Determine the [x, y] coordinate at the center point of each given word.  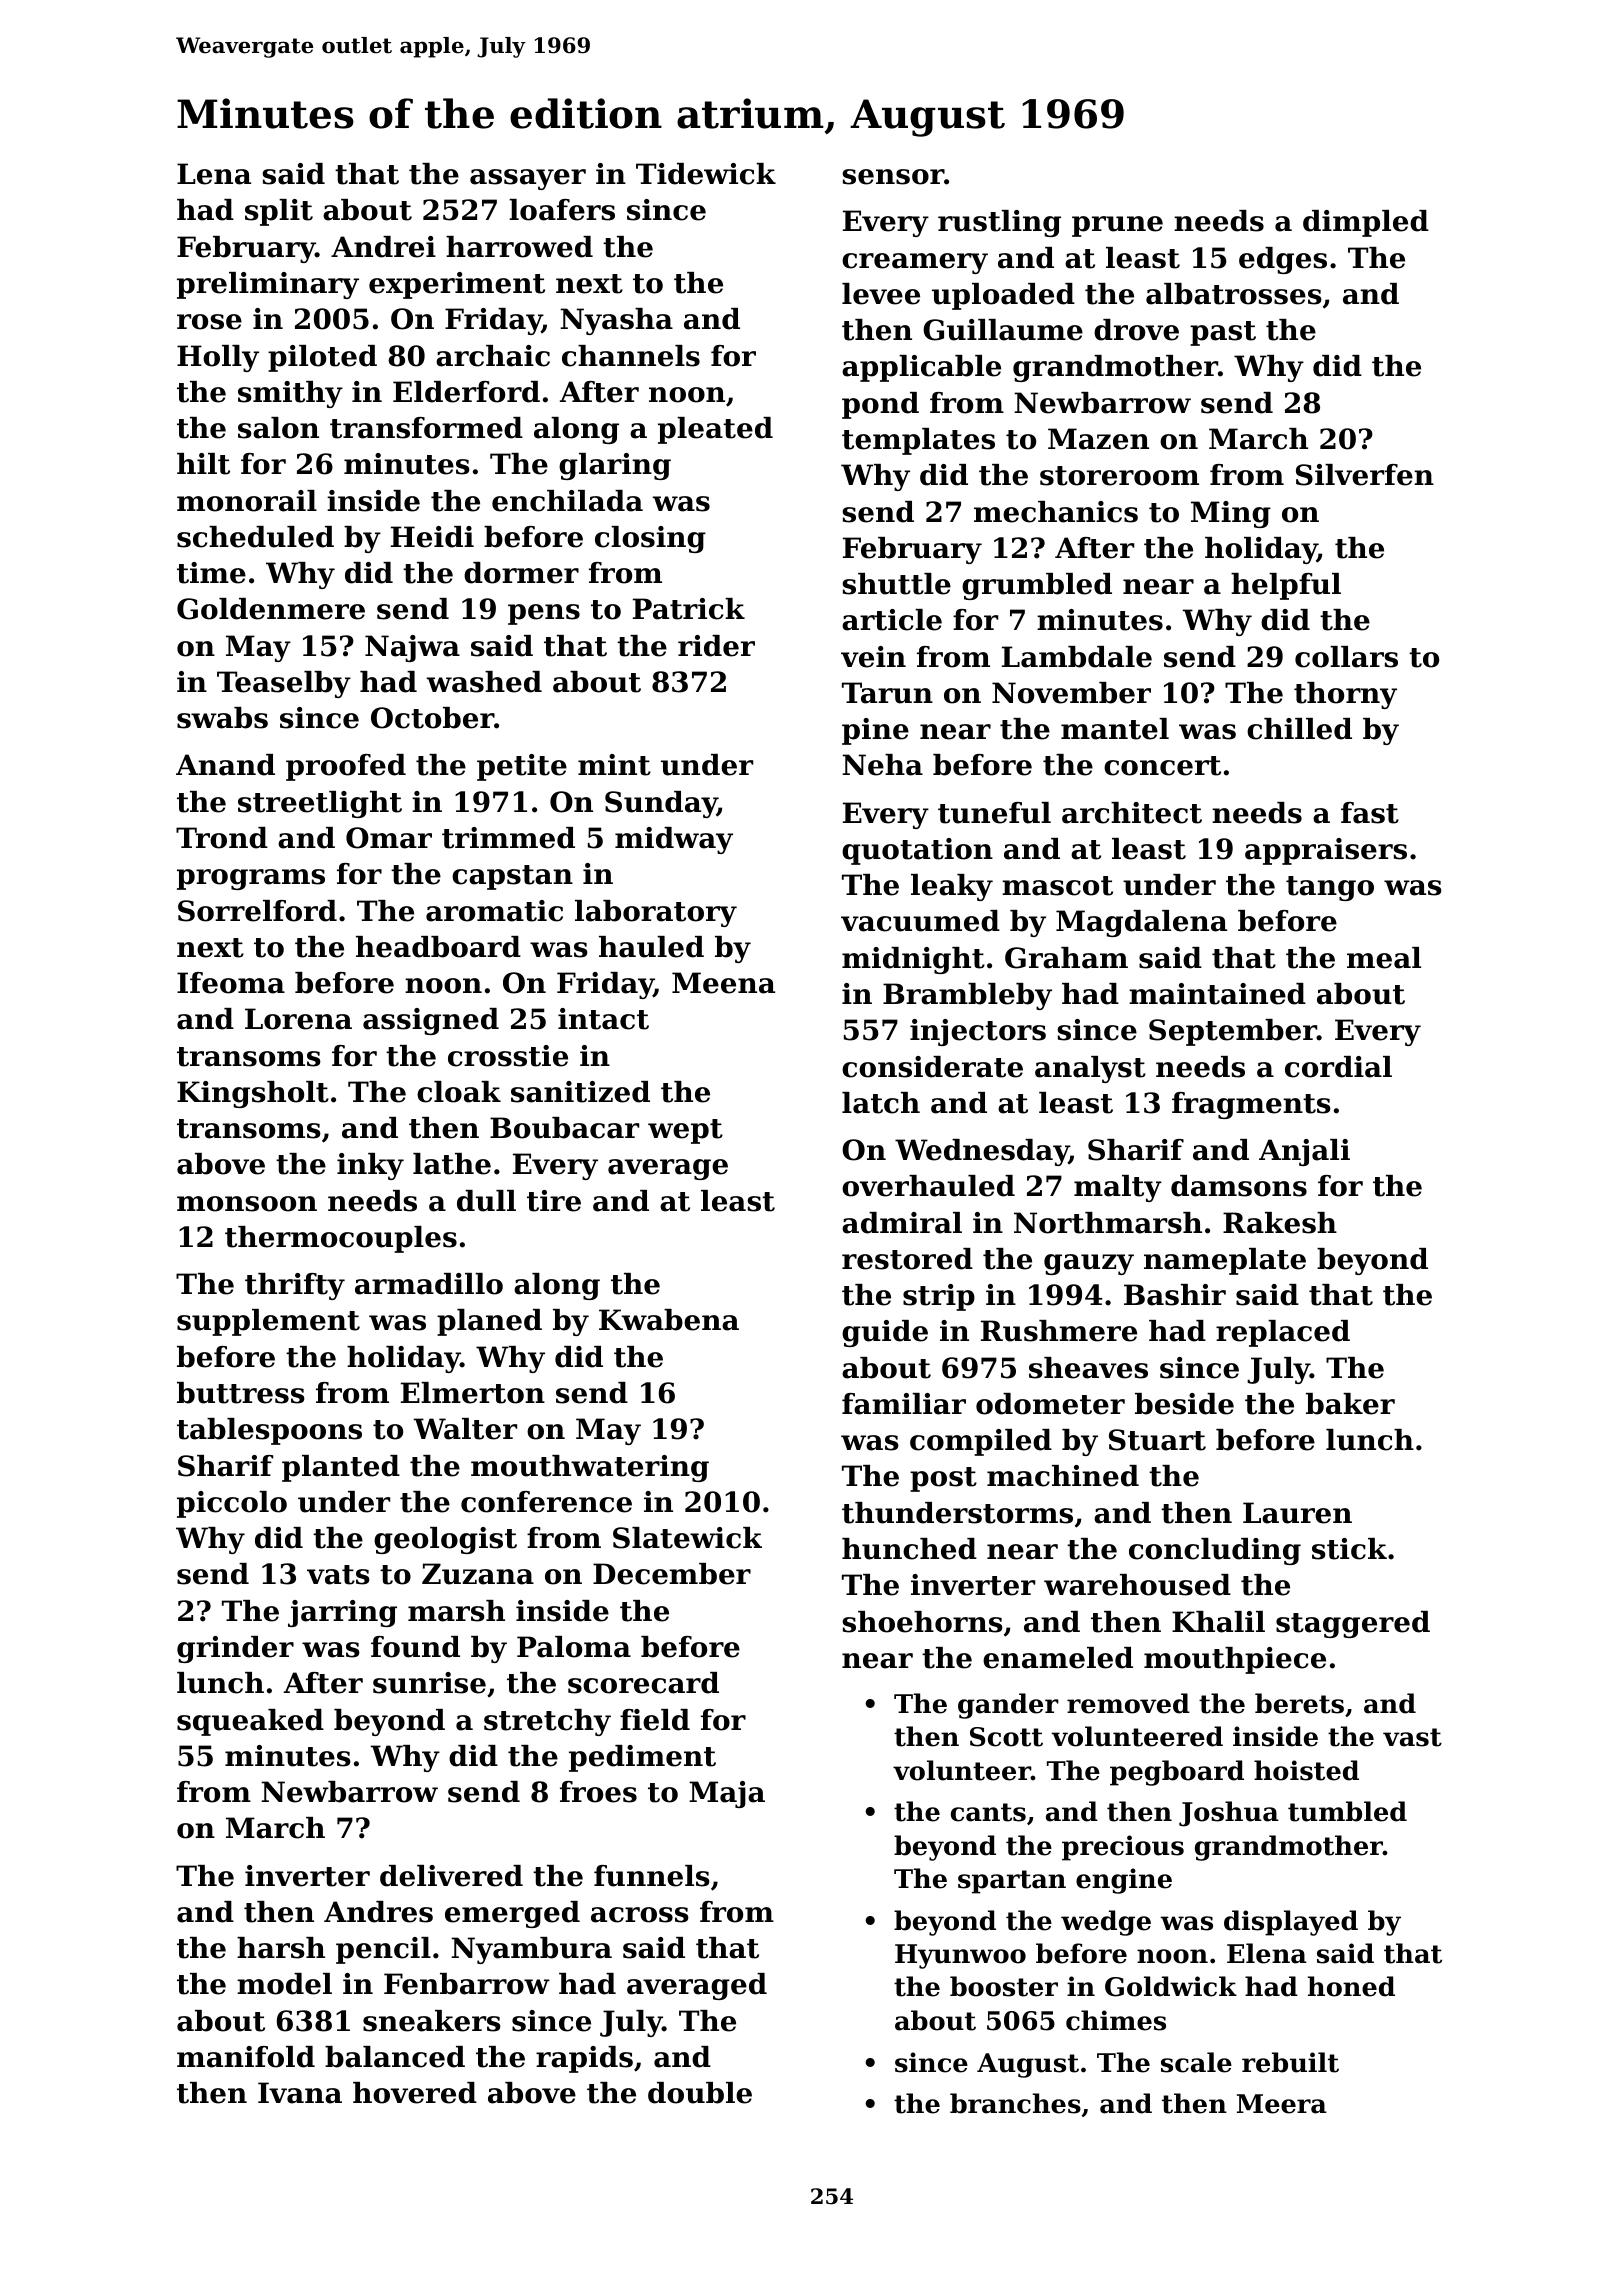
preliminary [268, 285]
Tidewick [706, 174]
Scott [1006, 1737]
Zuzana [478, 1574]
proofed [346, 767]
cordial [1338, 1067]
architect [1132, 813]
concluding [1215, 1551]
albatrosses [1234, 294]
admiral [902, 1223]
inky [370, 1166]
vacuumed [920, 921]
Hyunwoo [960, 1956]
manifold [246, 2057]
